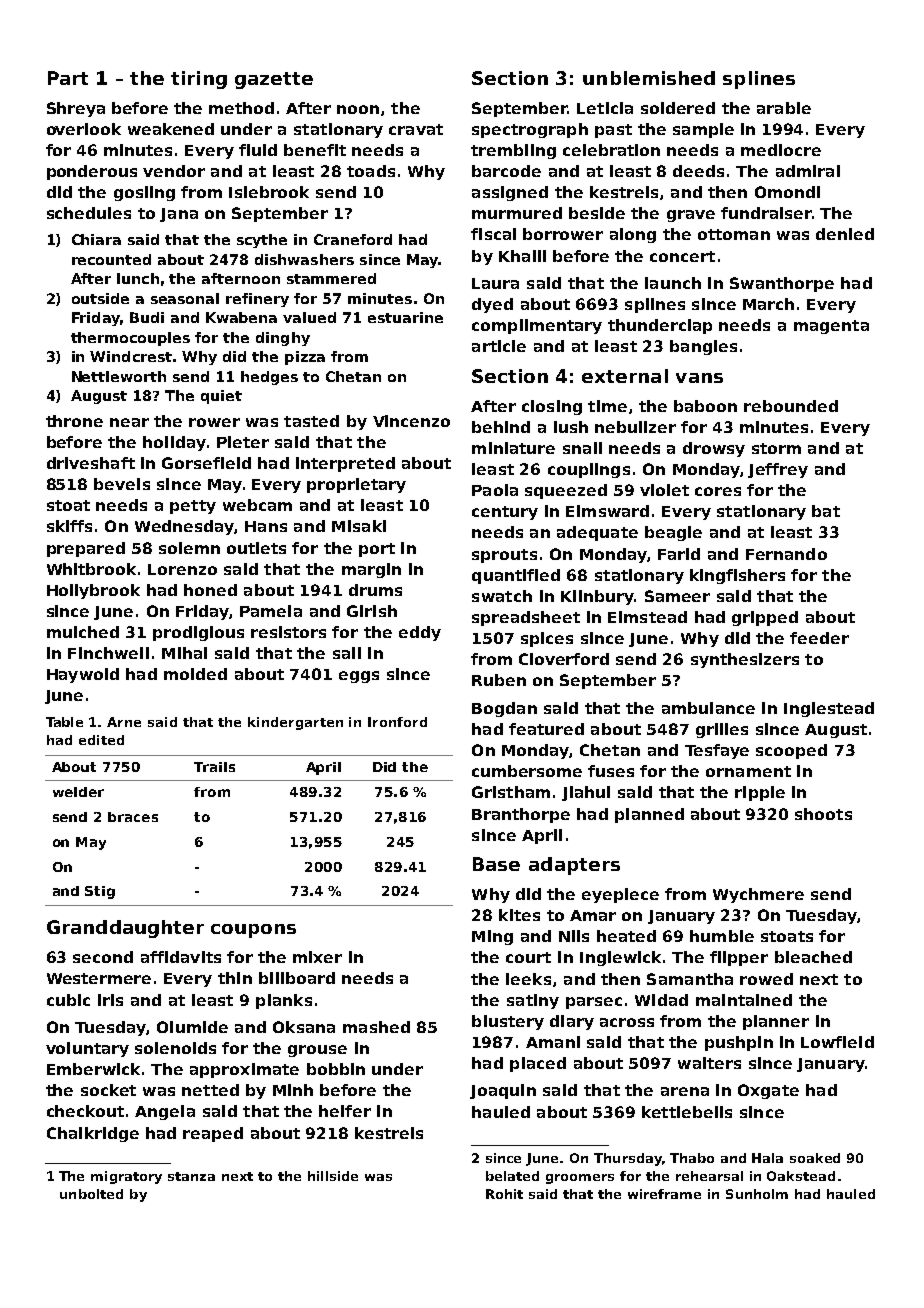 Image resolution: width=924 pixels, height=1308 pixels. Describe the element at coordinates (582, 448) in the image. I see `snail` at that location.
